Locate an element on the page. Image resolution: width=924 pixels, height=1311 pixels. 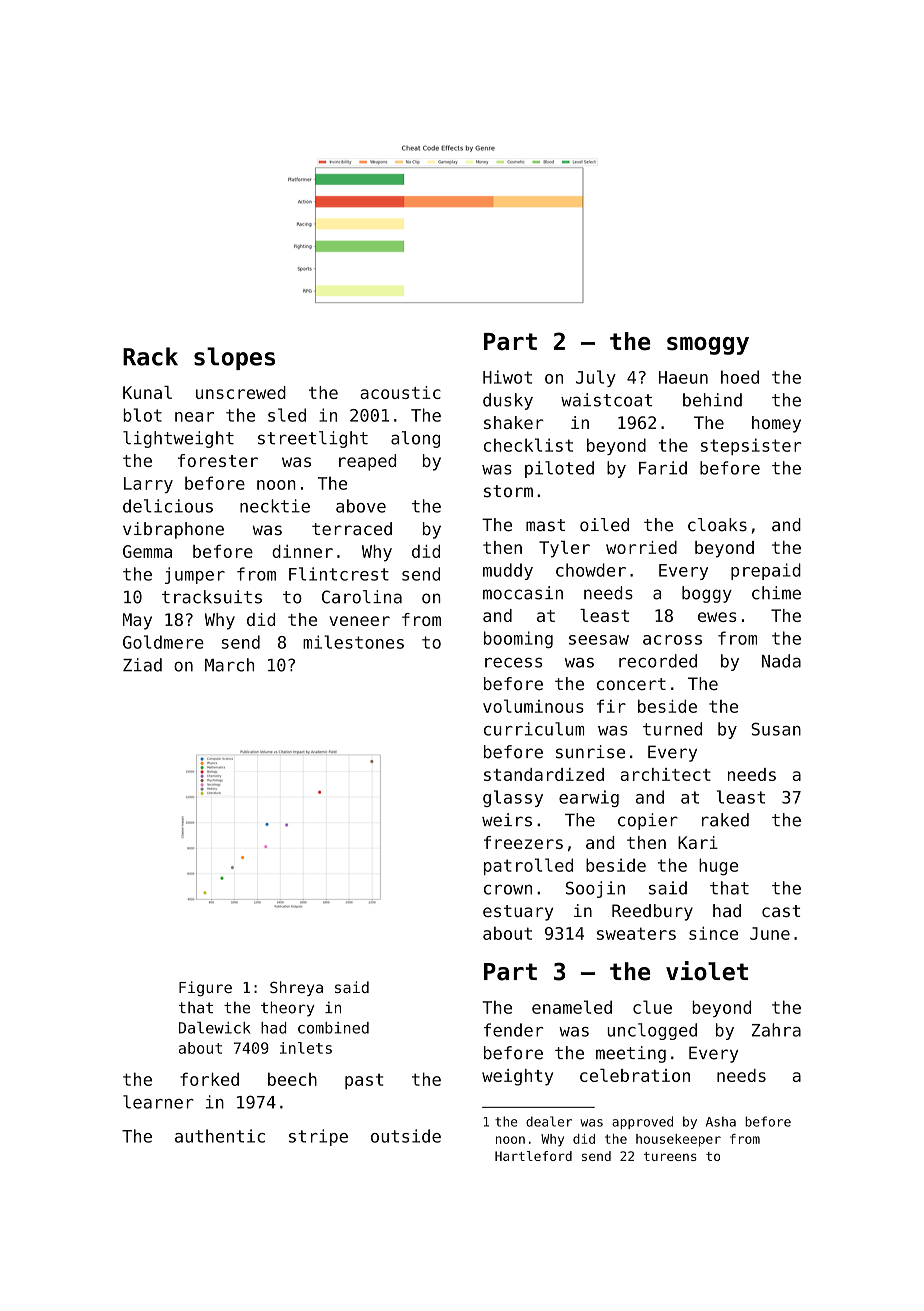
slopes is located at coordinates (234, 358).
